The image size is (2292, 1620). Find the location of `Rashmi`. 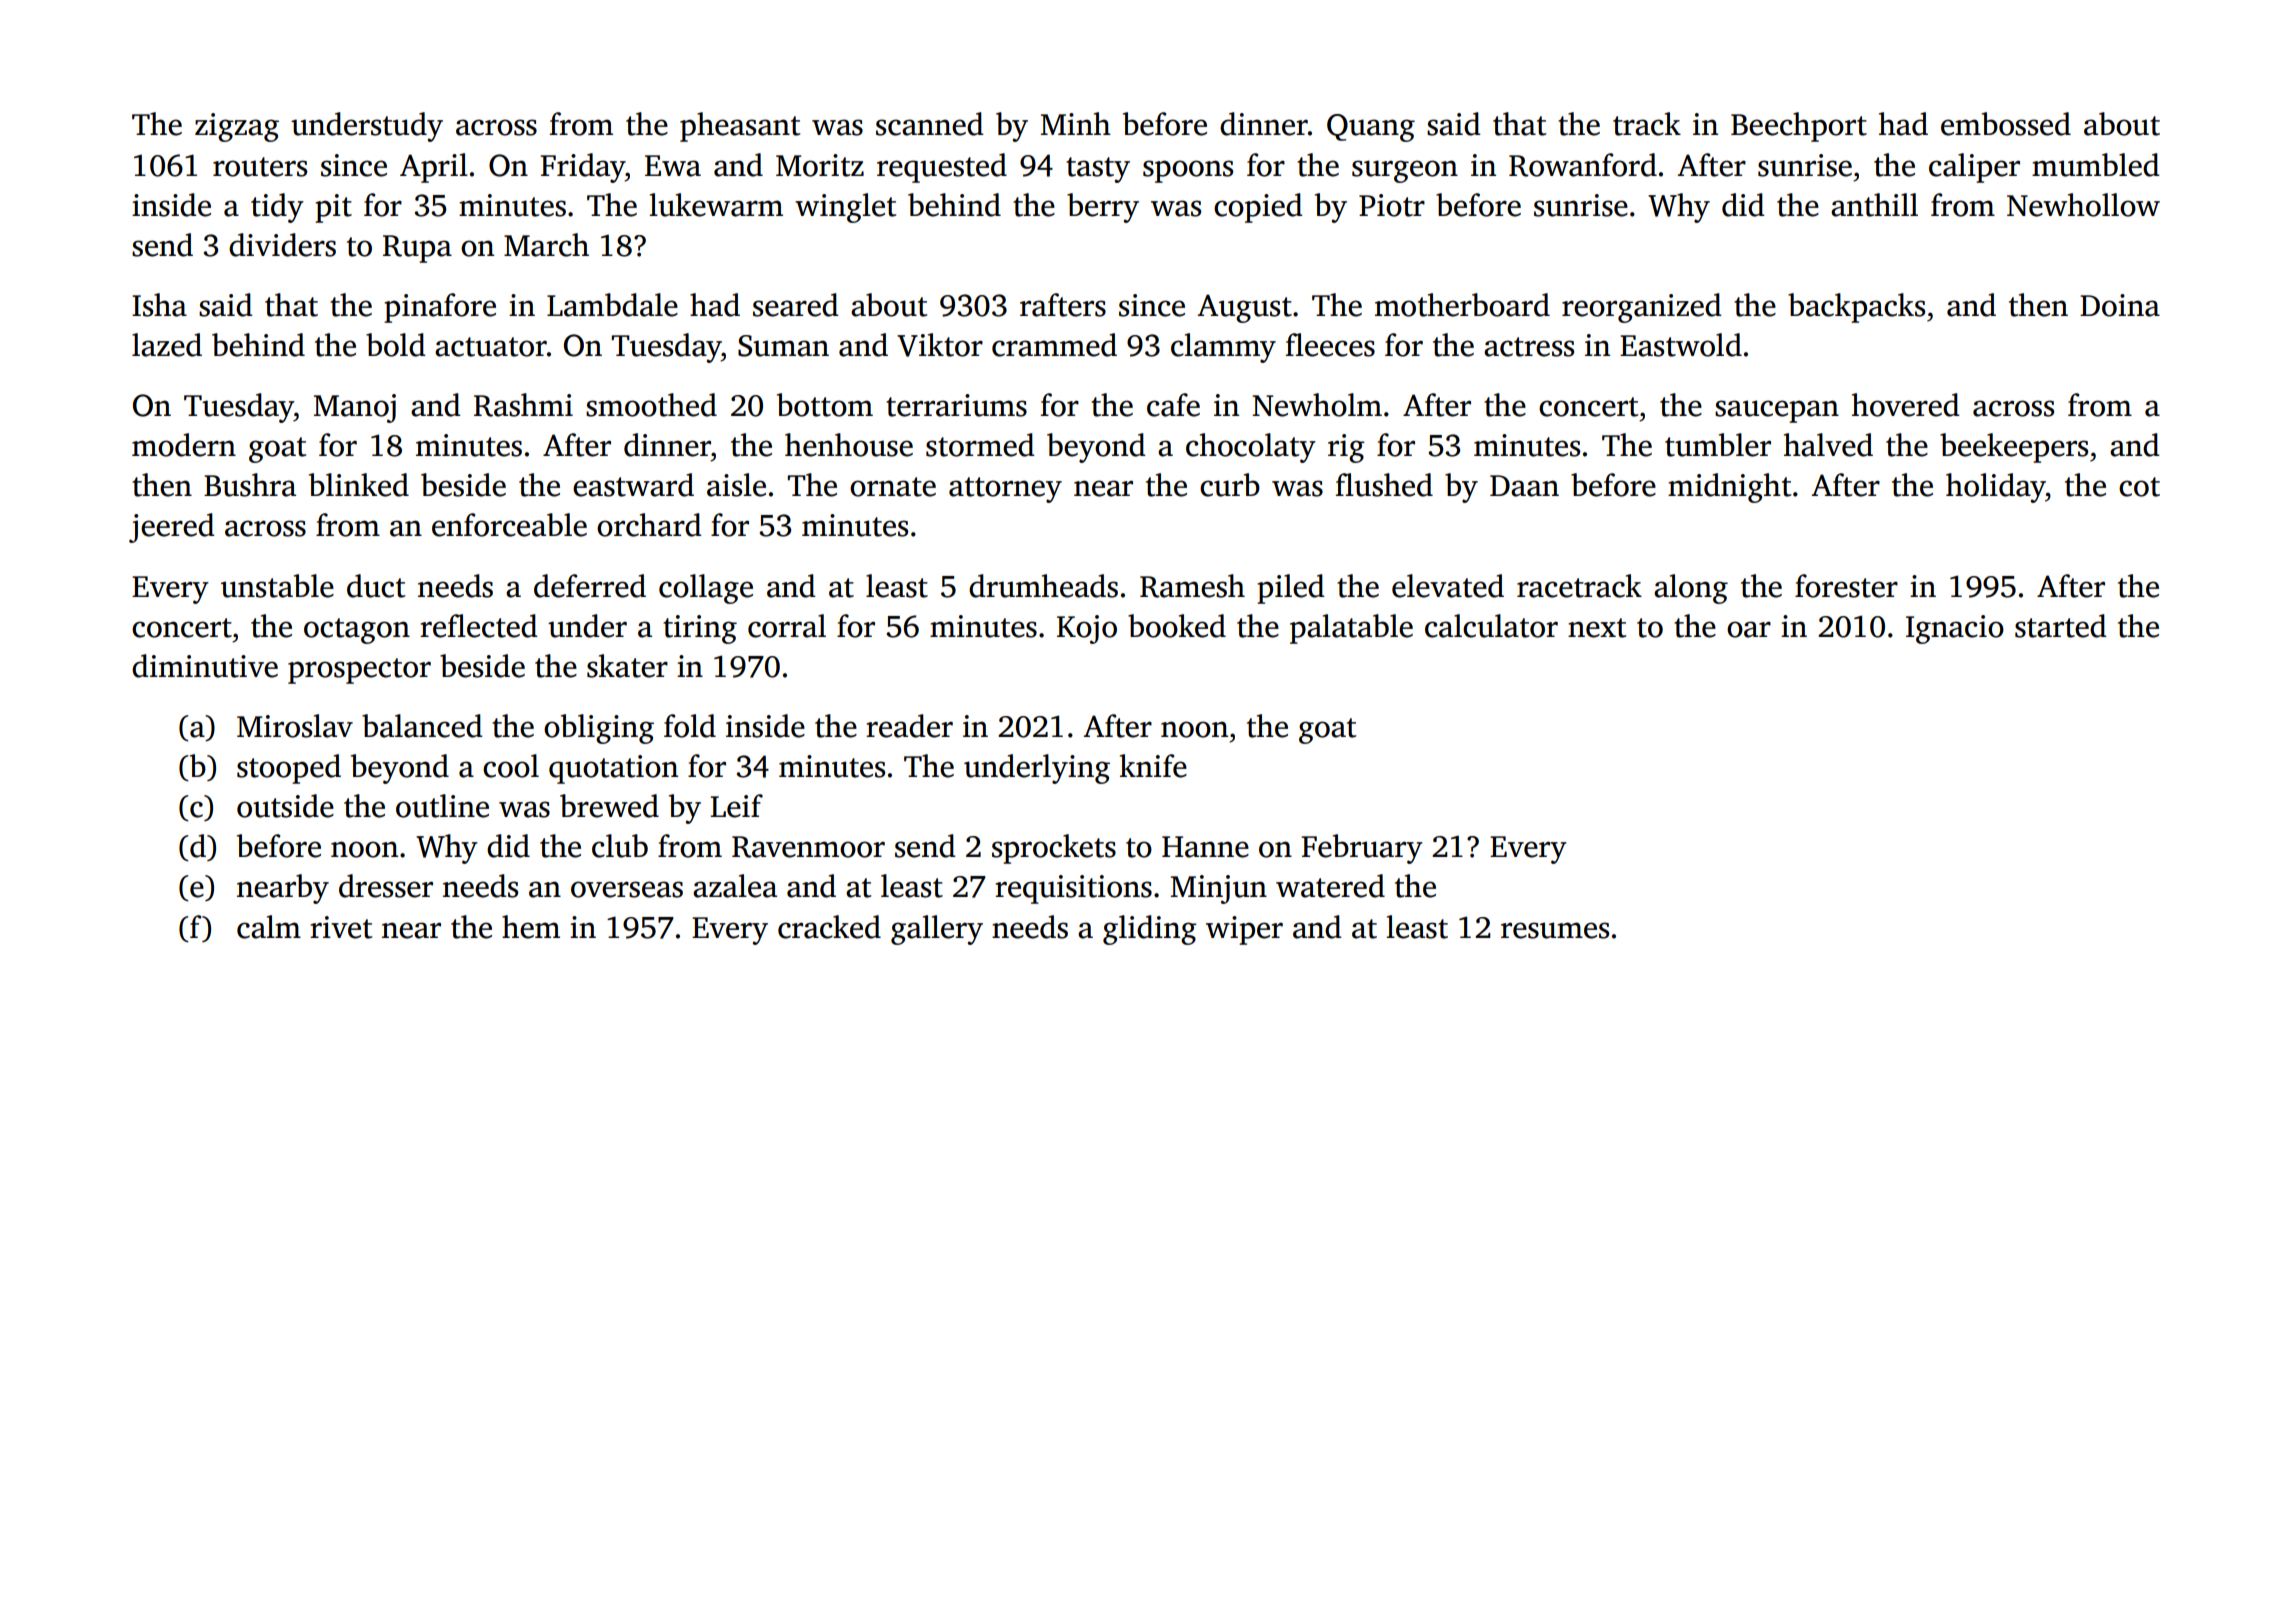

Rashmi is located at coordinates (523, 405).
